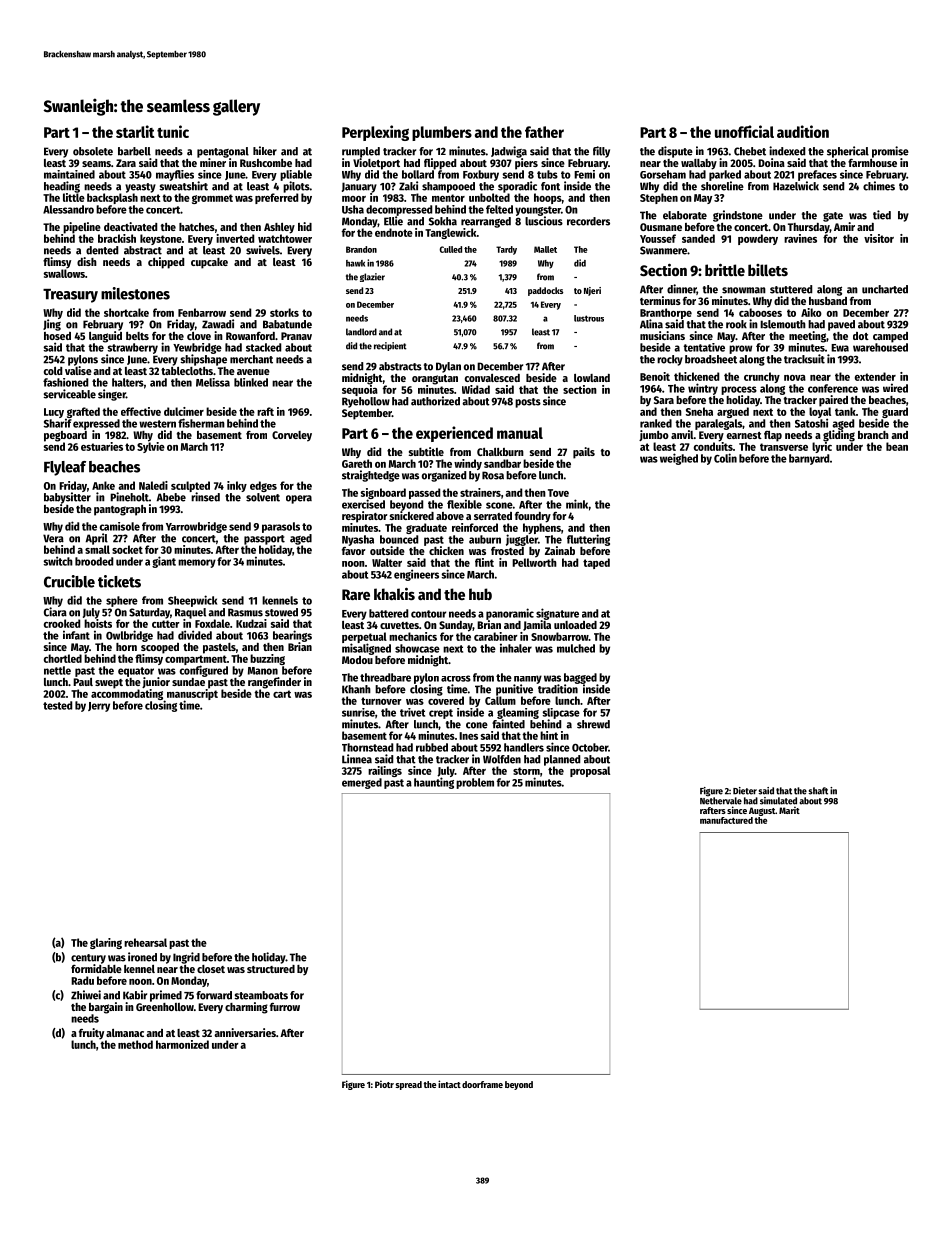 This document has width=952, height=1233. What do you see at coordinates (205, 497) in the document?
I see `rinsed` at bounding box center [205, 497].
